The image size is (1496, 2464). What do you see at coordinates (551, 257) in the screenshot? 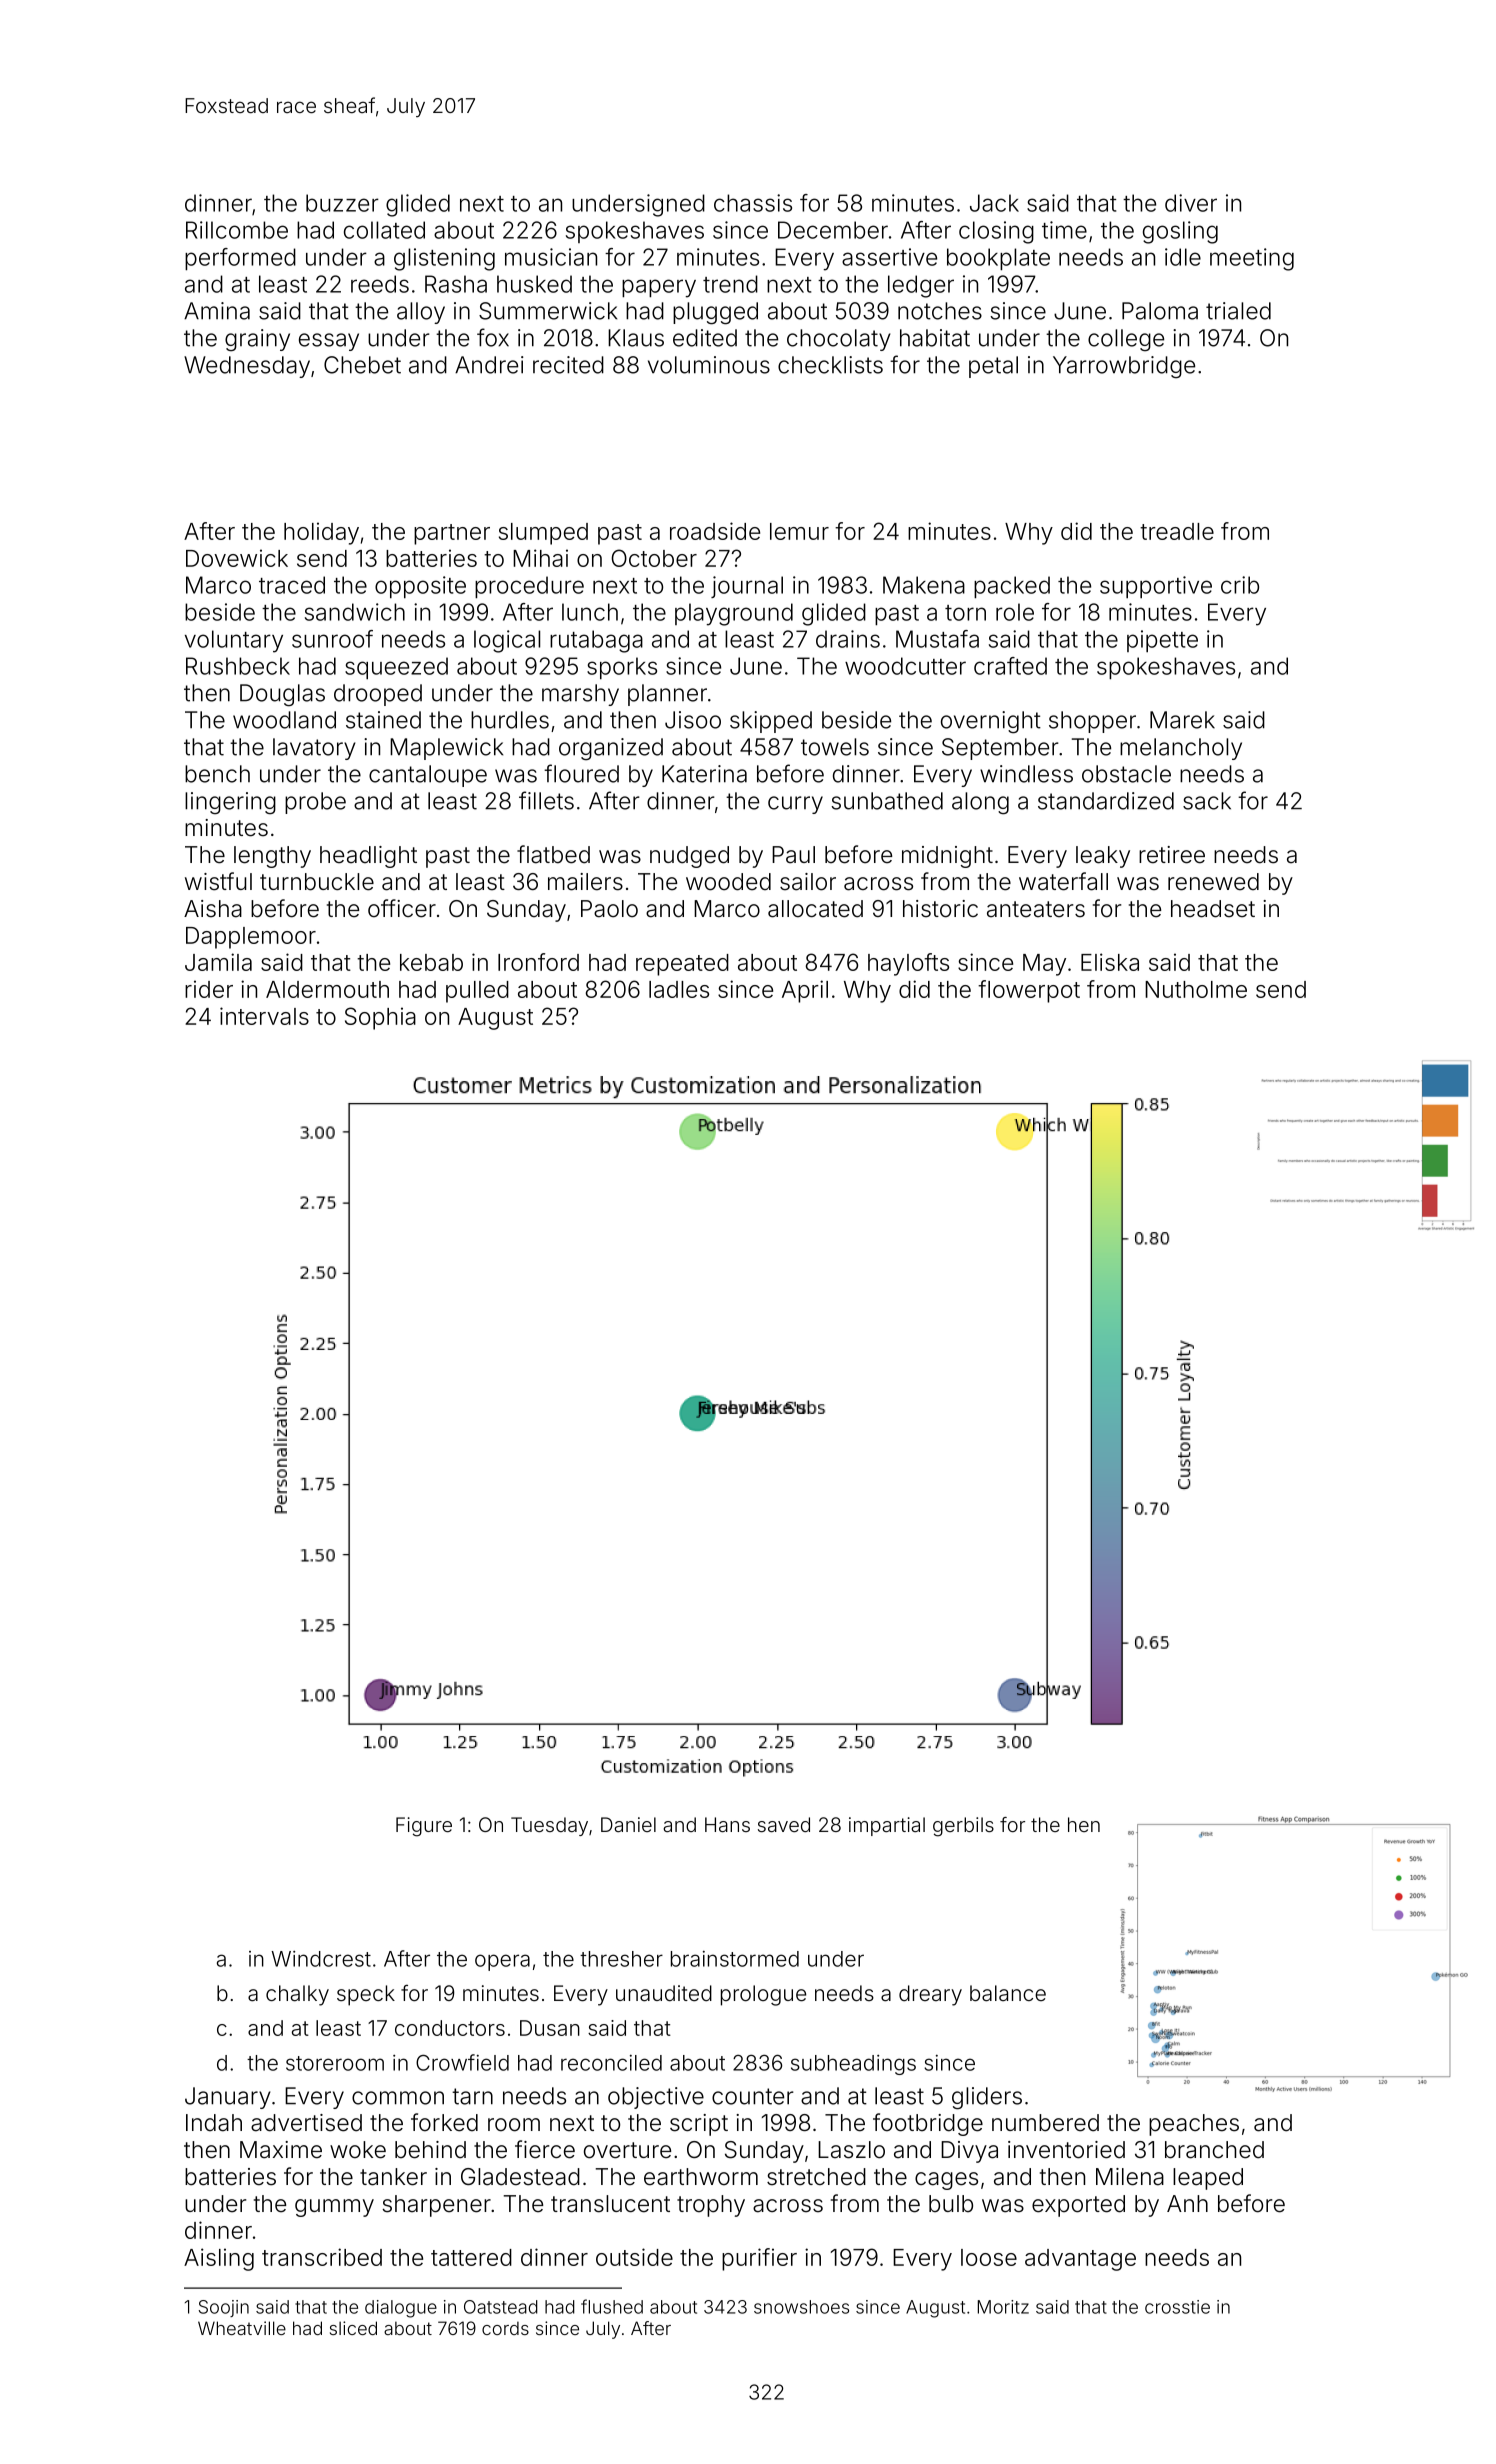
I see `musician` at bounding box center [551, 257].
